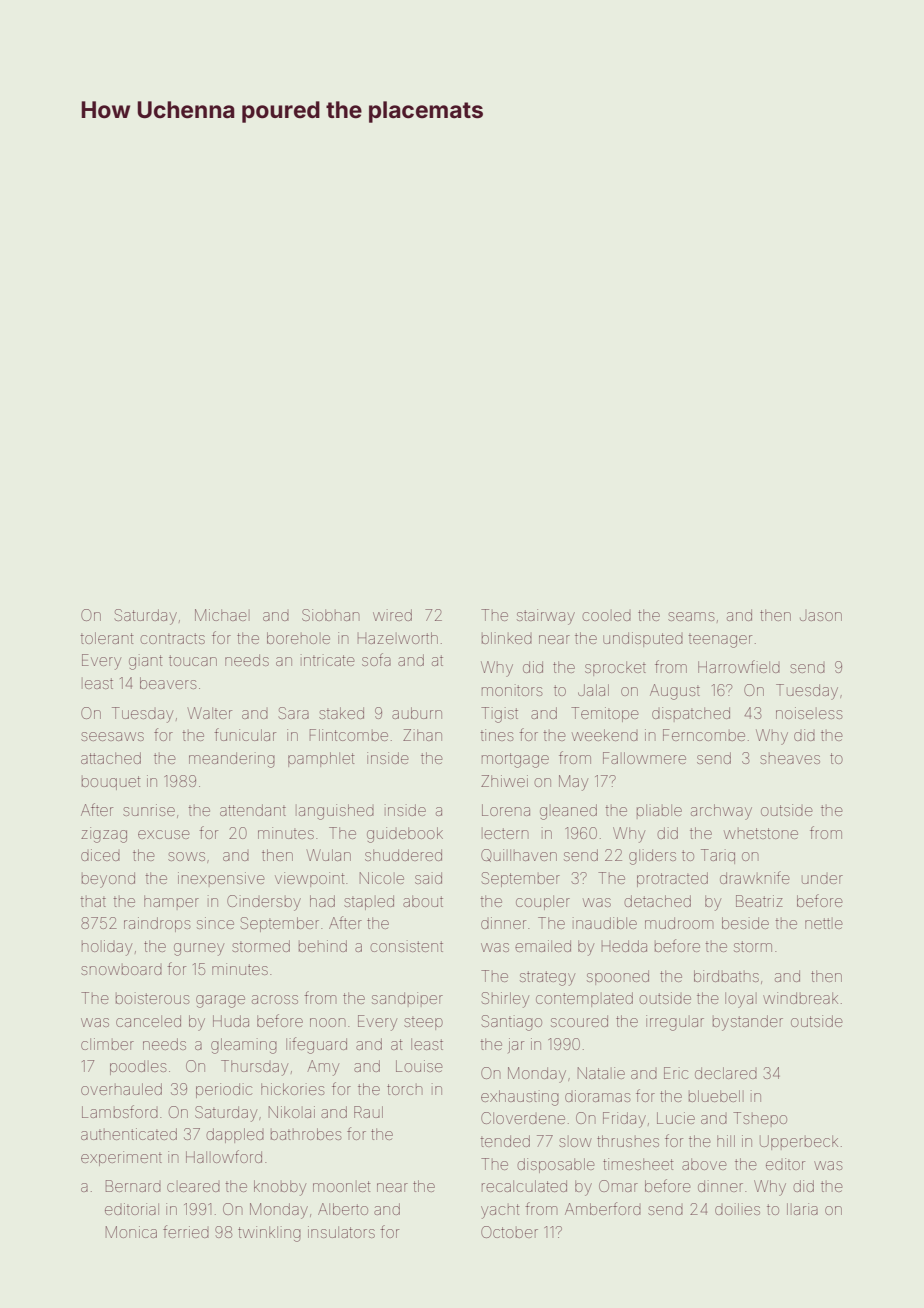  I want to click on Ferncombe, so click(704, 735).
